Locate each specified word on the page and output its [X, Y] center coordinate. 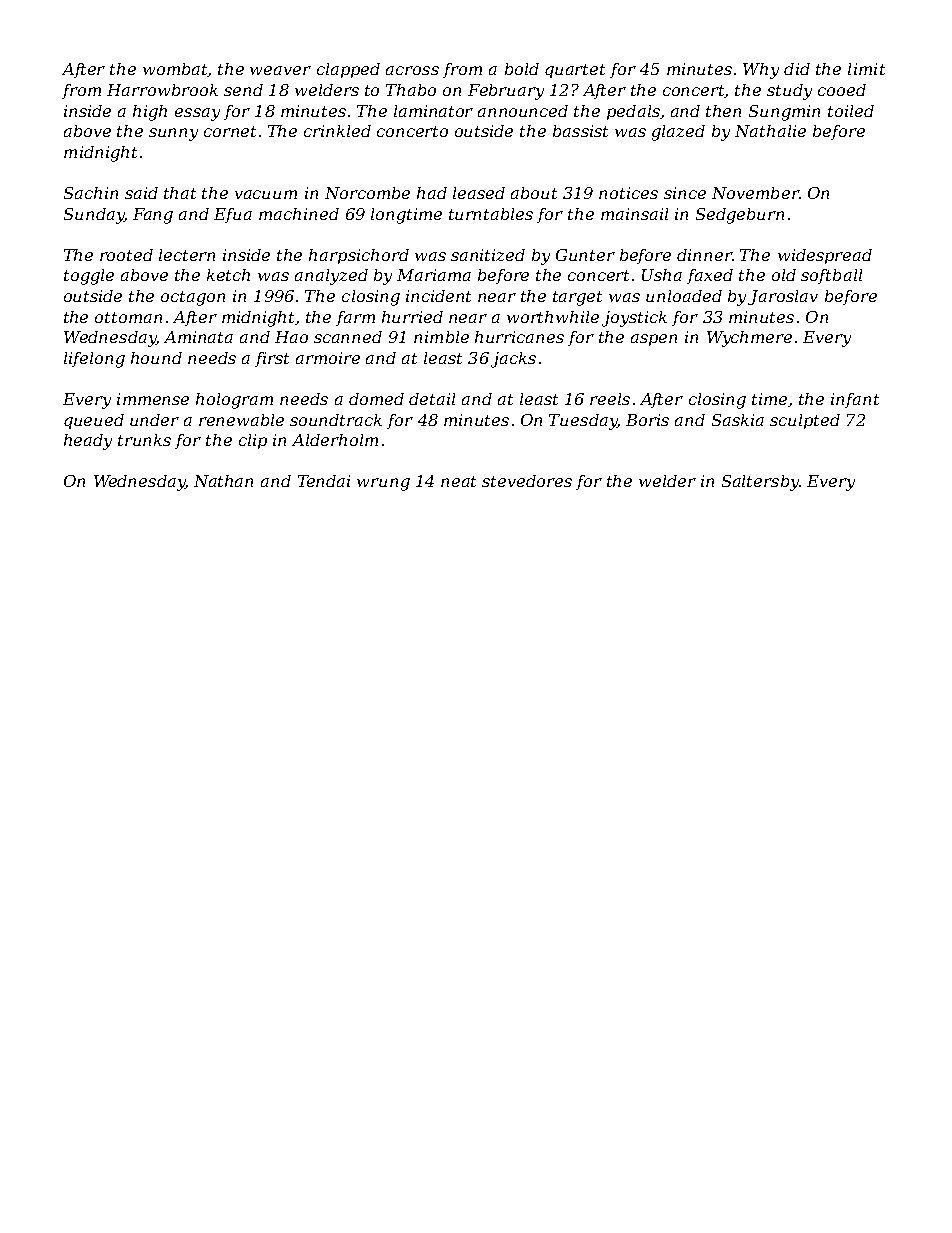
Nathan [223, 481]
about [534, 193]
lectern [187, 255]
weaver [280, 70]
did [797, 69]
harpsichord [359, 256]
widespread [825, 256]
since [685, 193]
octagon [193, 298]
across [412, 70]
